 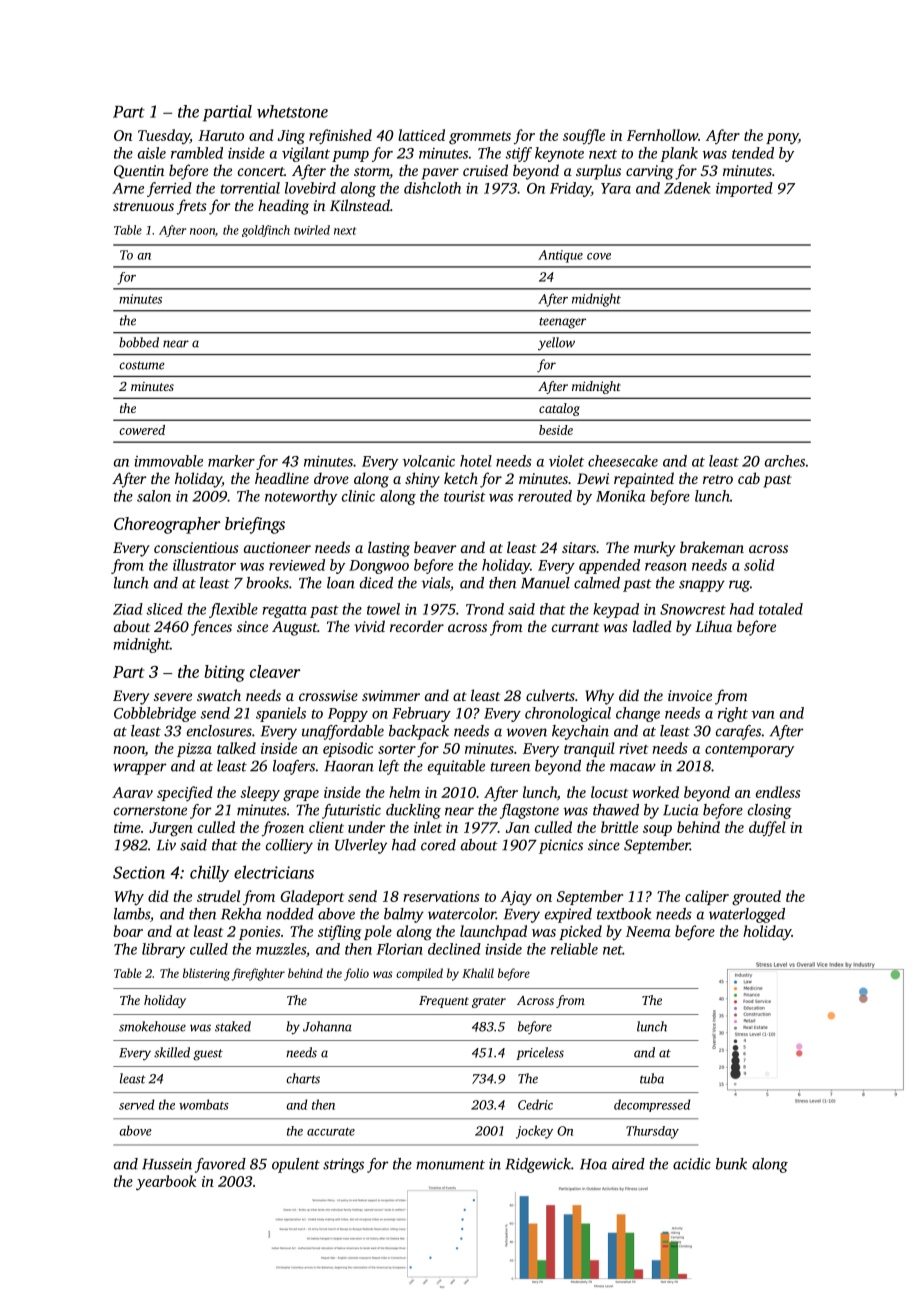 I want to click on endless, so click(x=778, y=792).
